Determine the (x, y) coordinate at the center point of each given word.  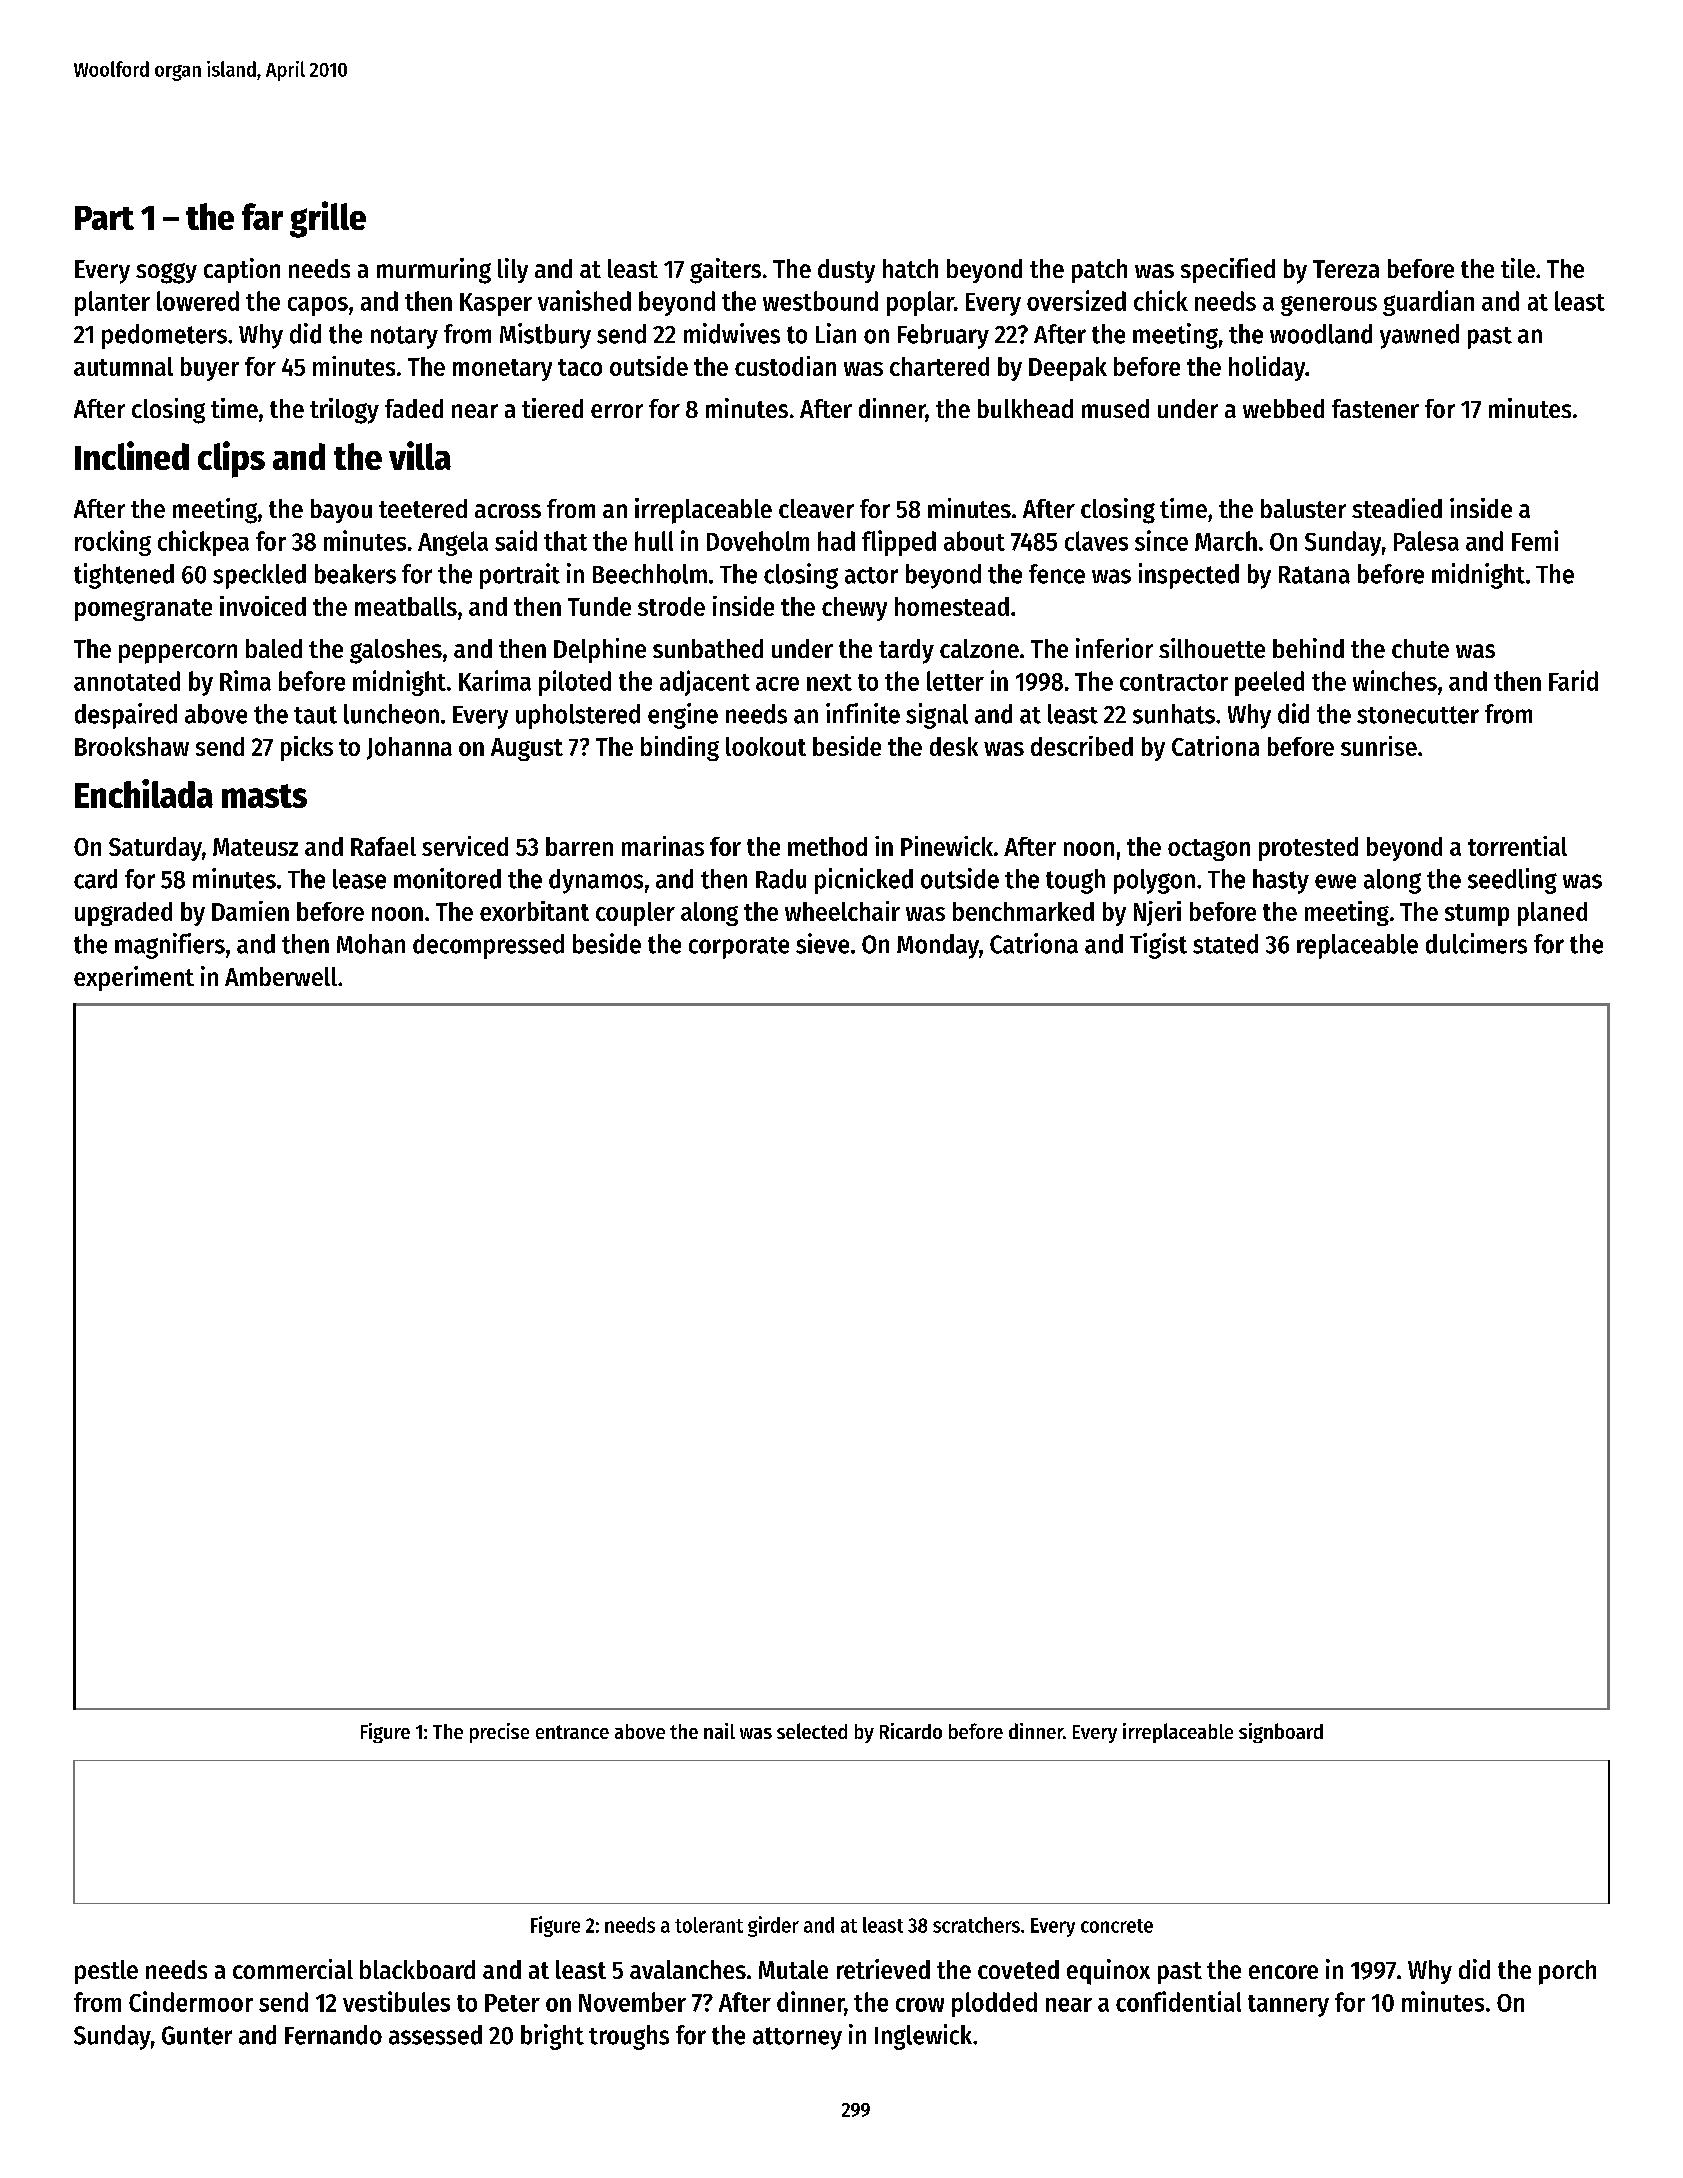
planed (1552, 914)
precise (499, 1733)
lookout (766, 746)
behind (1308, 648)
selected (812, 1731)
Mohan (371, 944)
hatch (910, 268)
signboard (1281, 1733)
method (827, 846)
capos (318, 306)
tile (1518, 268)
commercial (293, 1969)
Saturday (155, 849)
